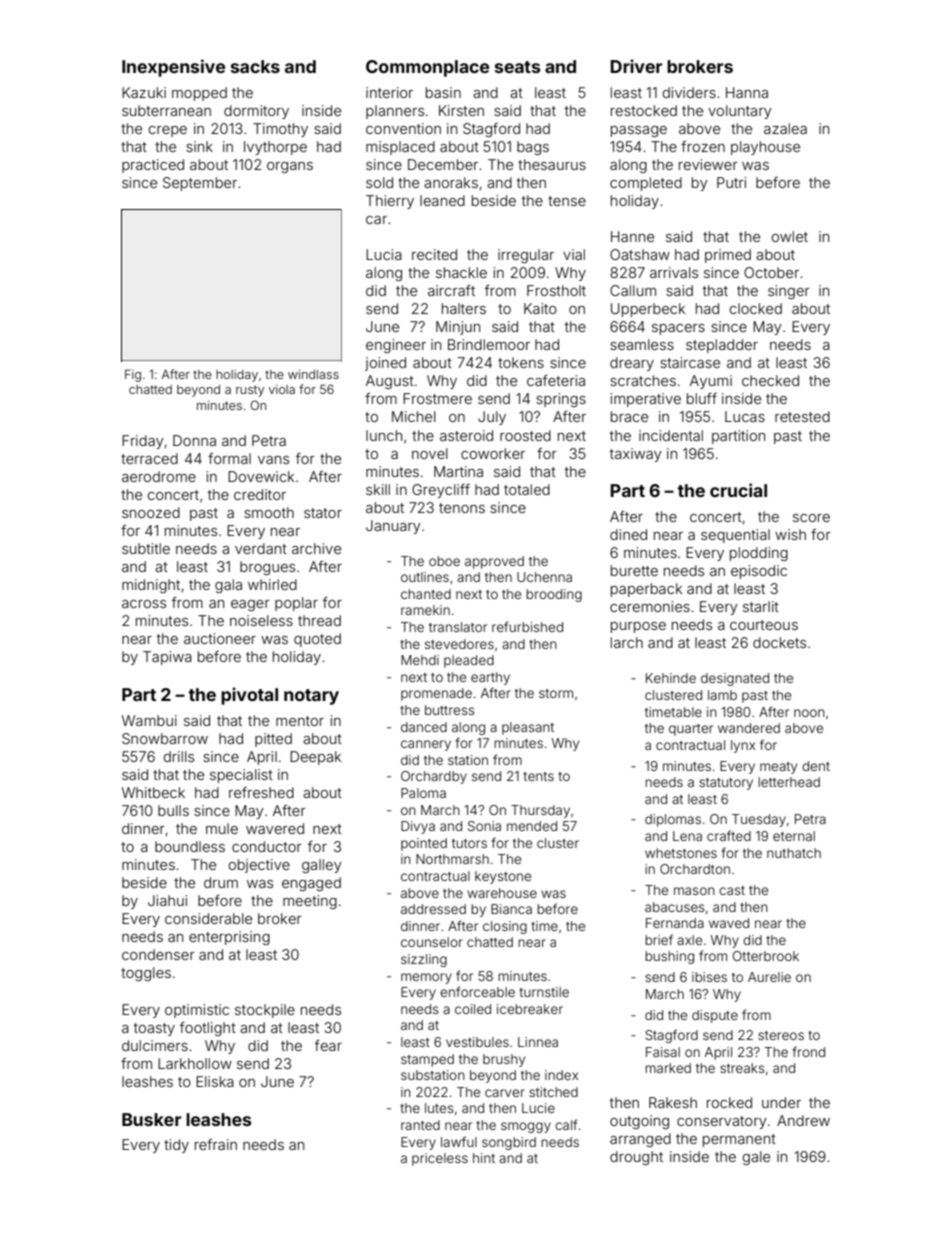 The image size is (952, 1233). I want to click on Commonplace, so click(427, 68).
